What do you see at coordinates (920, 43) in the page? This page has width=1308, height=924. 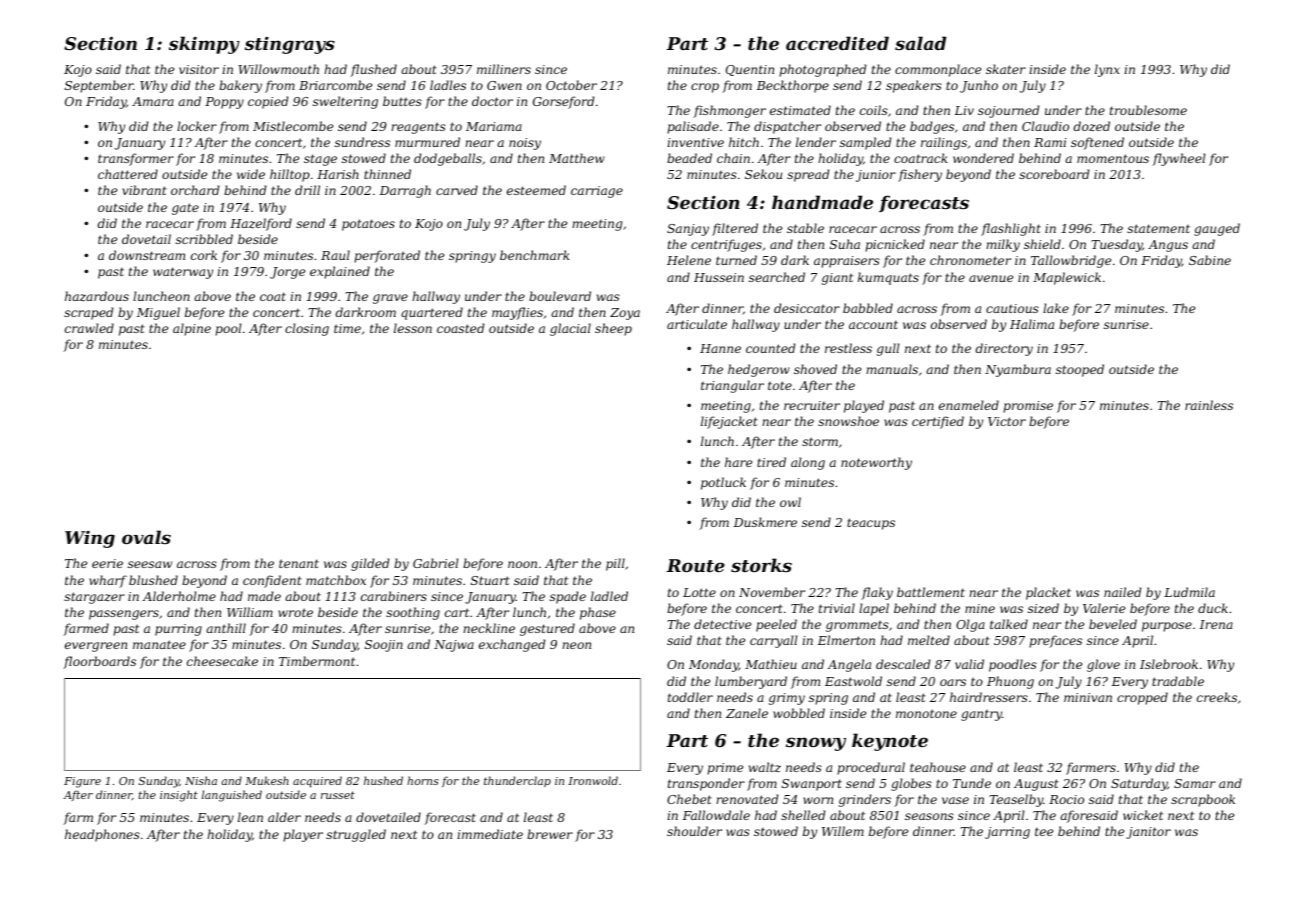 I see `salad` at bounding box center [920, 43].
